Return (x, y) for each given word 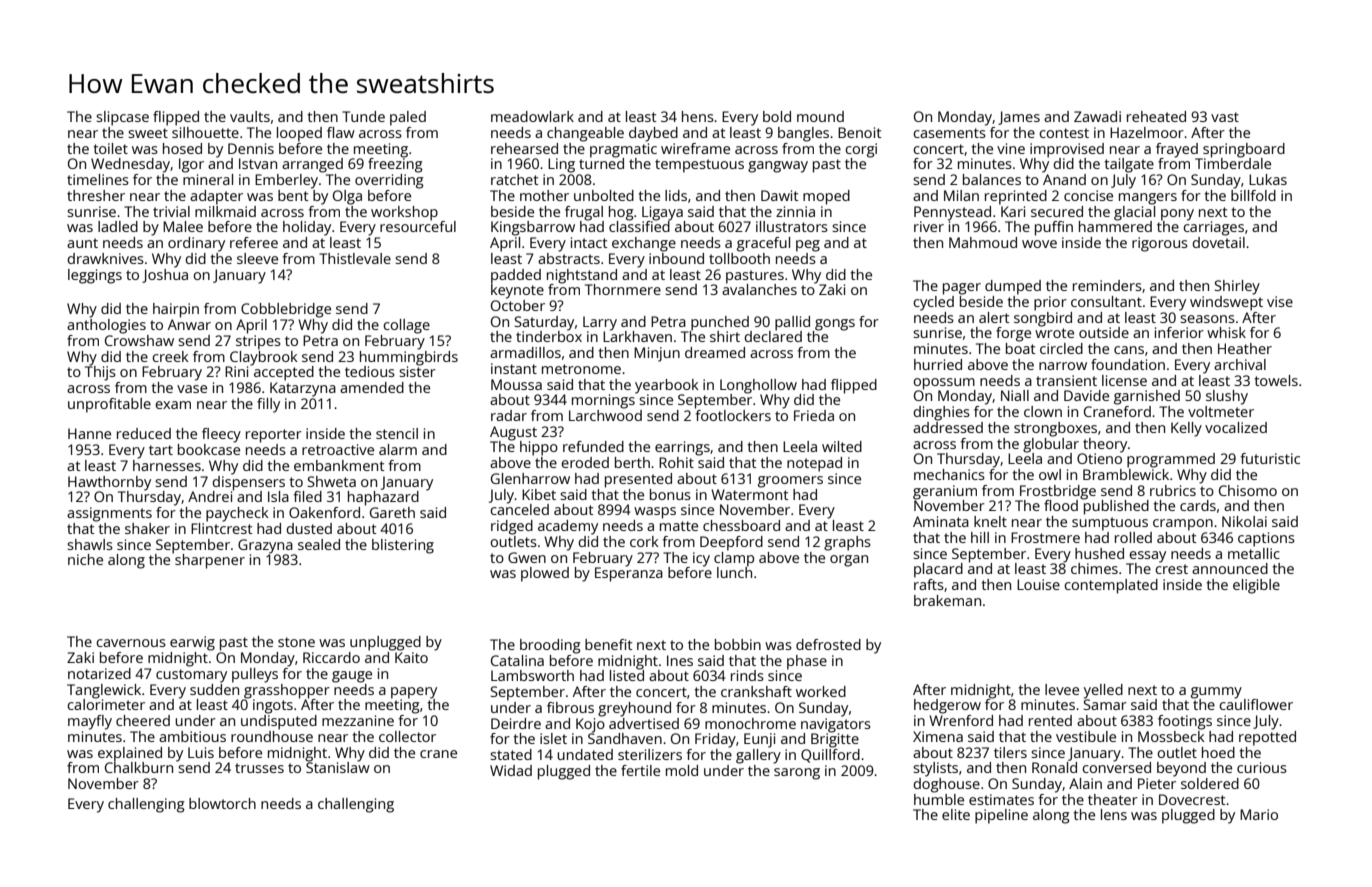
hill (980, 537)
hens (698, 116)
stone (296, 642)
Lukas (1268, 179)
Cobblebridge (286, 310)
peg (808, 246)
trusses (259, 768)
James (1019, 118)
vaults (250, 116)
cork (644, 541)
